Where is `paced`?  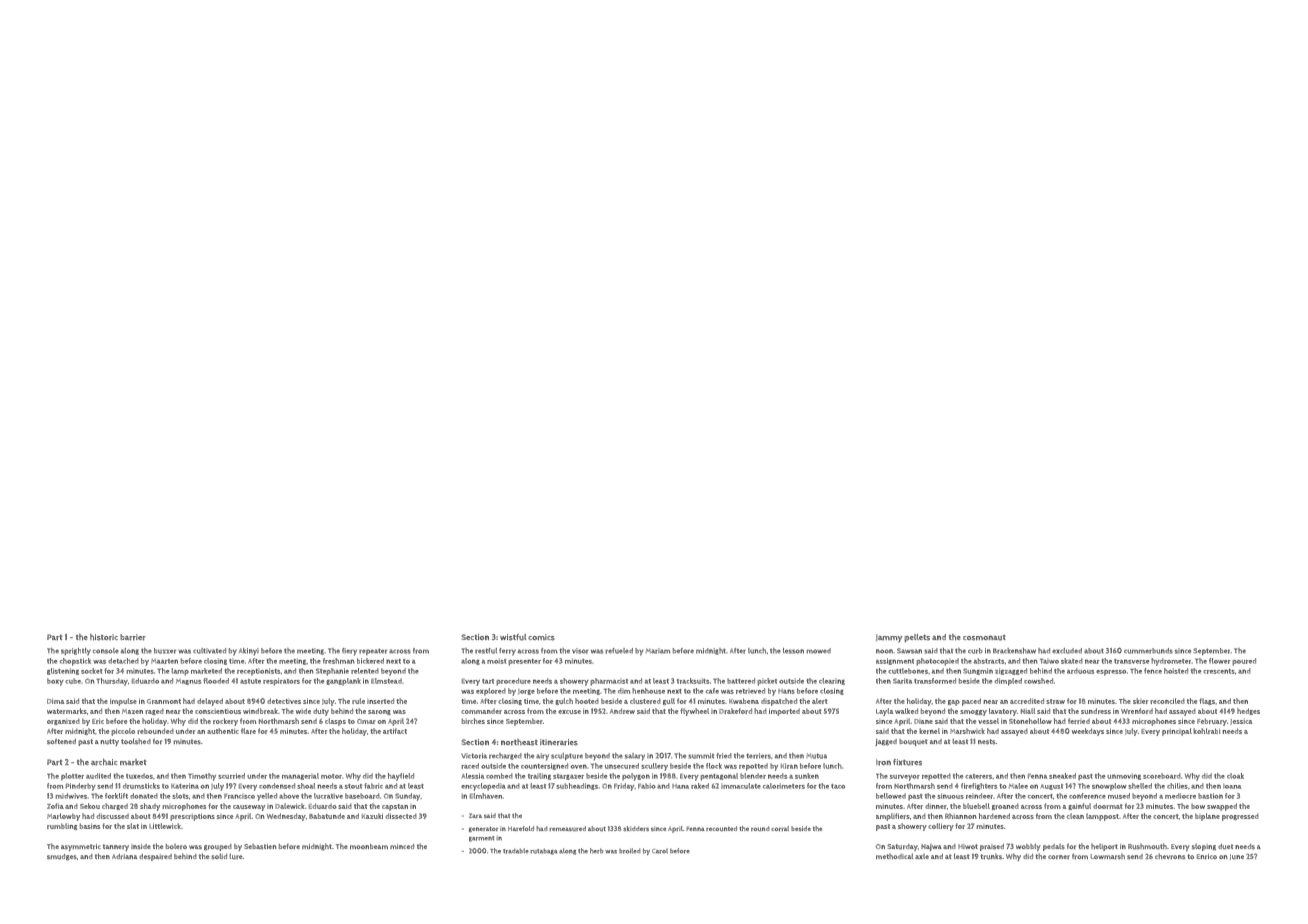
paced is located at coordinates (971, 702).
